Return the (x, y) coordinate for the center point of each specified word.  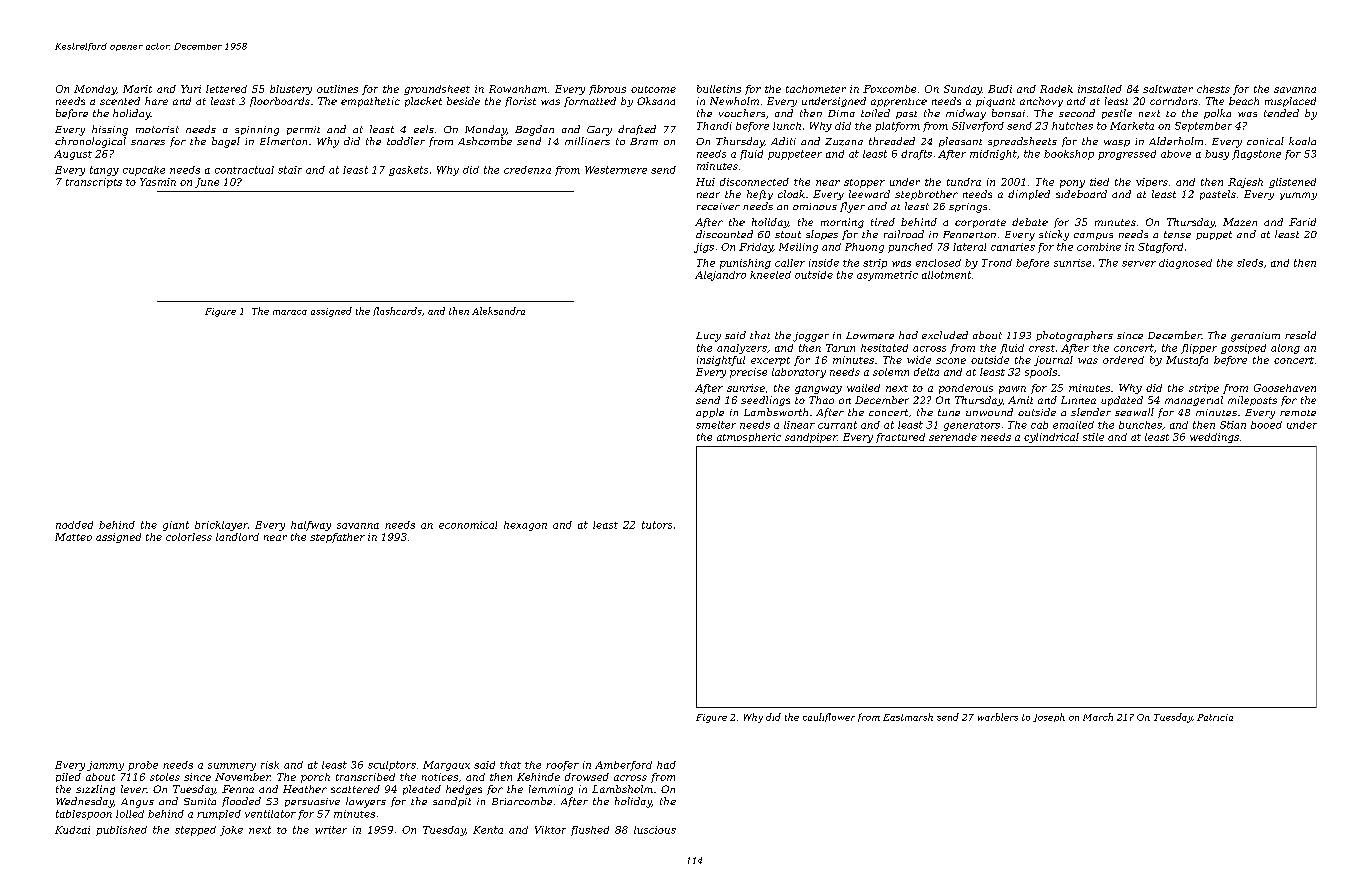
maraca (290, 312)
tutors (657, 525)
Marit (137, 89)
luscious (655, 830)
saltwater (1168, 89)
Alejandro (720, 276)
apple (710, 413)
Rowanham (518, 89)
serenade (953, 437)
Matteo (73, 537)
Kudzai (72, 830)
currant (837, 425)
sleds (1250, 263)
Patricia (1215, 717)
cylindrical (1051, 438)
